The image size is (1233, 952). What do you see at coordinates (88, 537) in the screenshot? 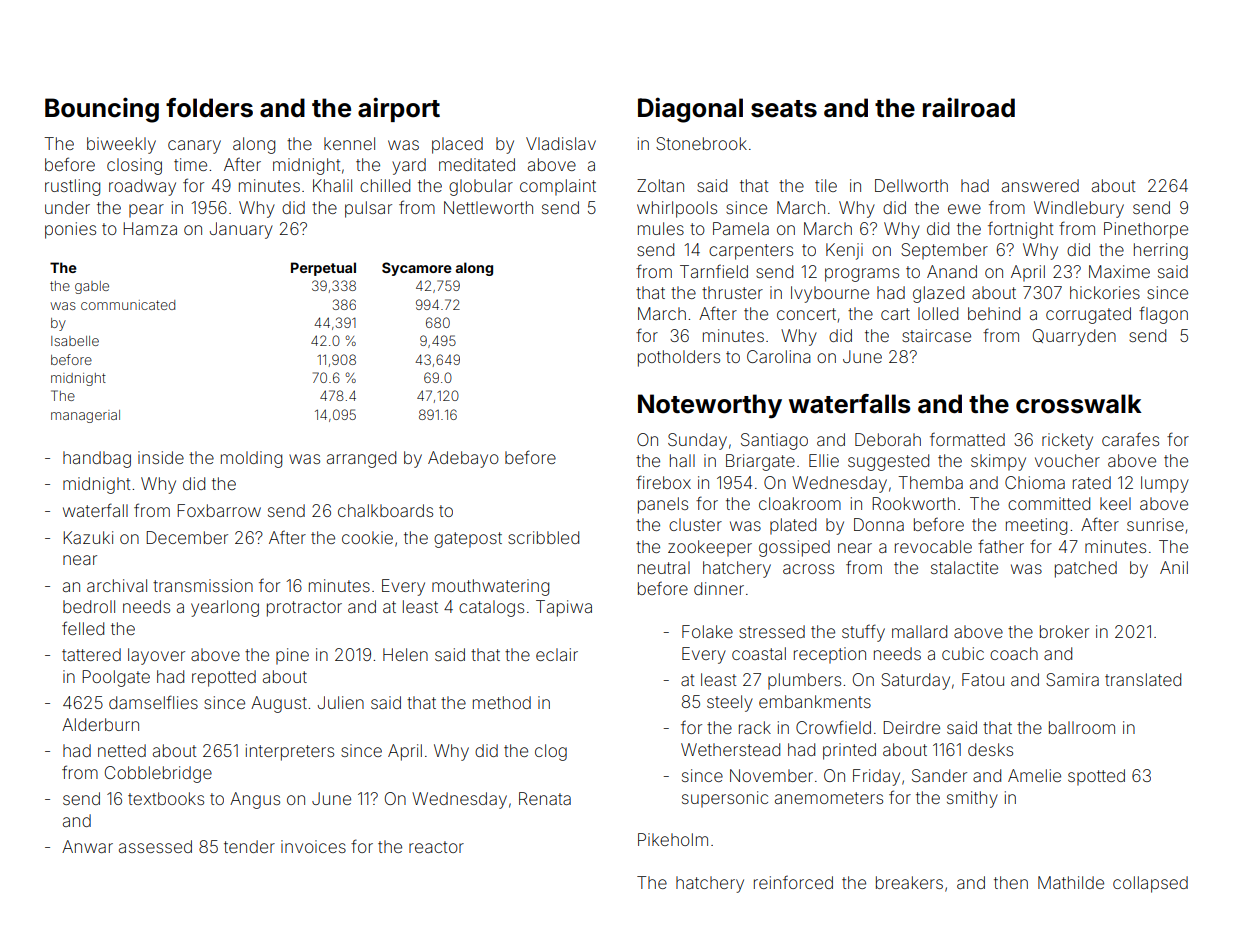
I see `Kazuki` at bounding box center [88, 537].
